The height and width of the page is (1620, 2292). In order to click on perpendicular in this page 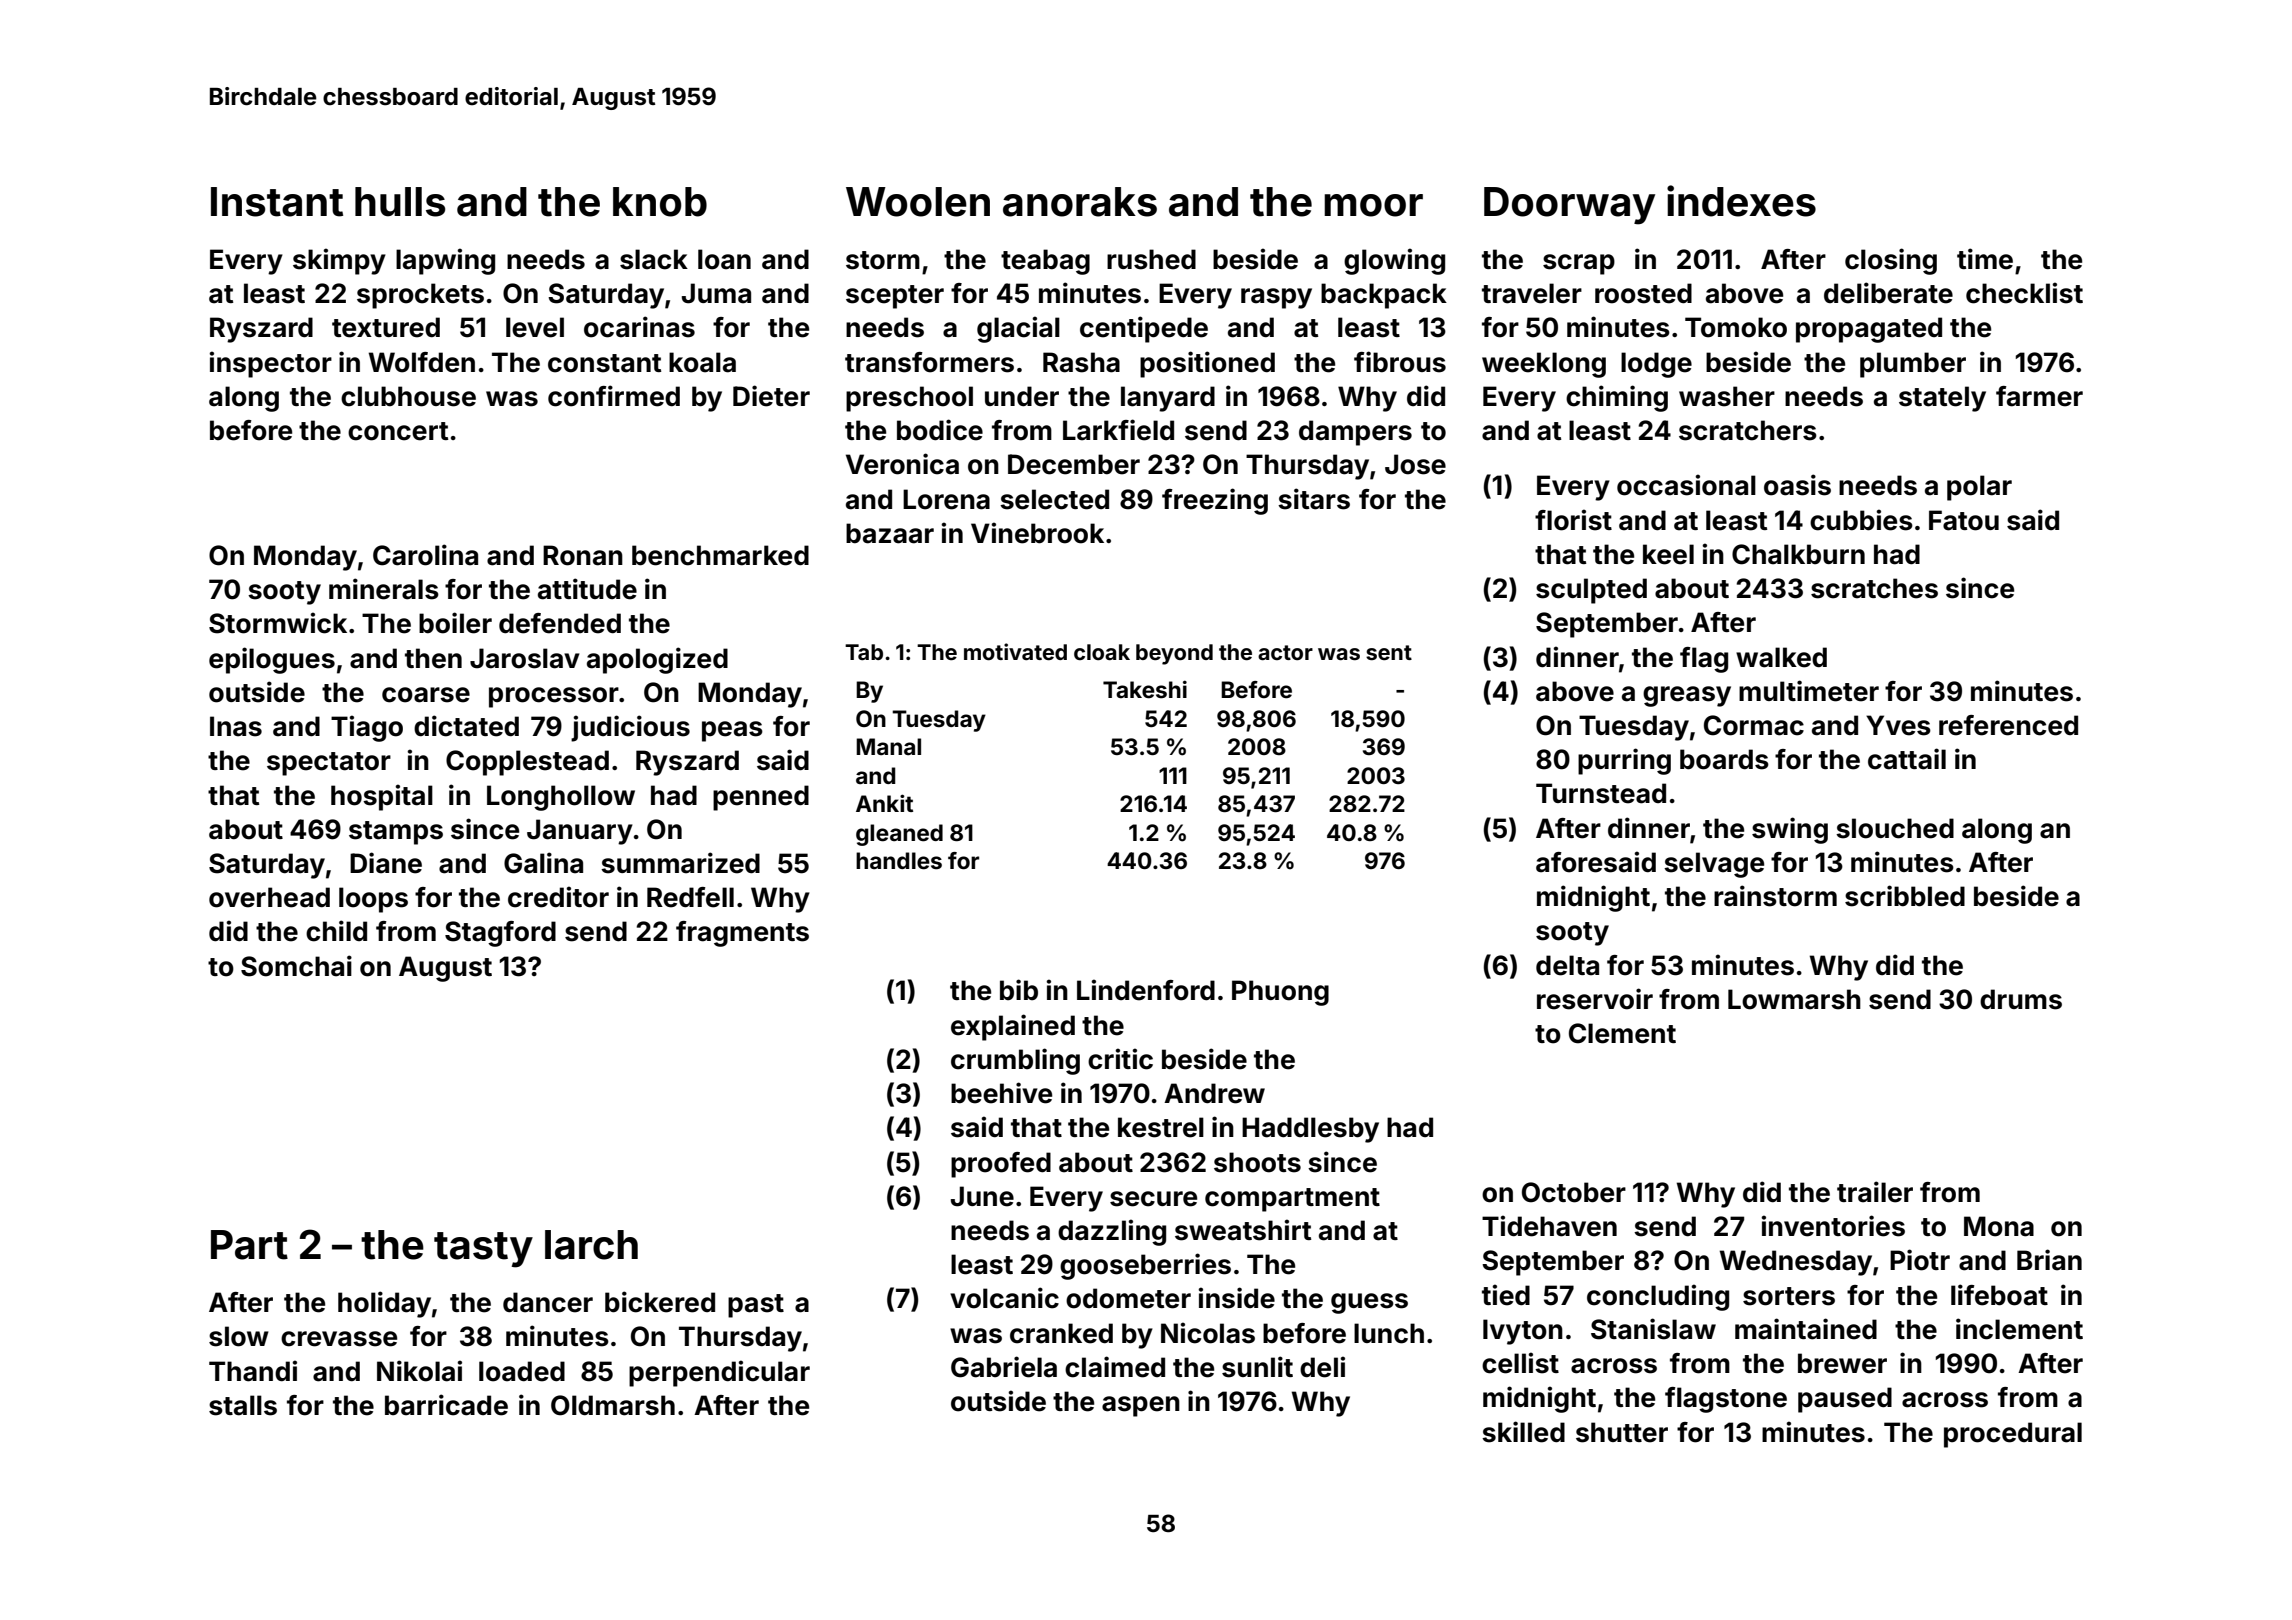, I will do `click(719, 1373)`.
